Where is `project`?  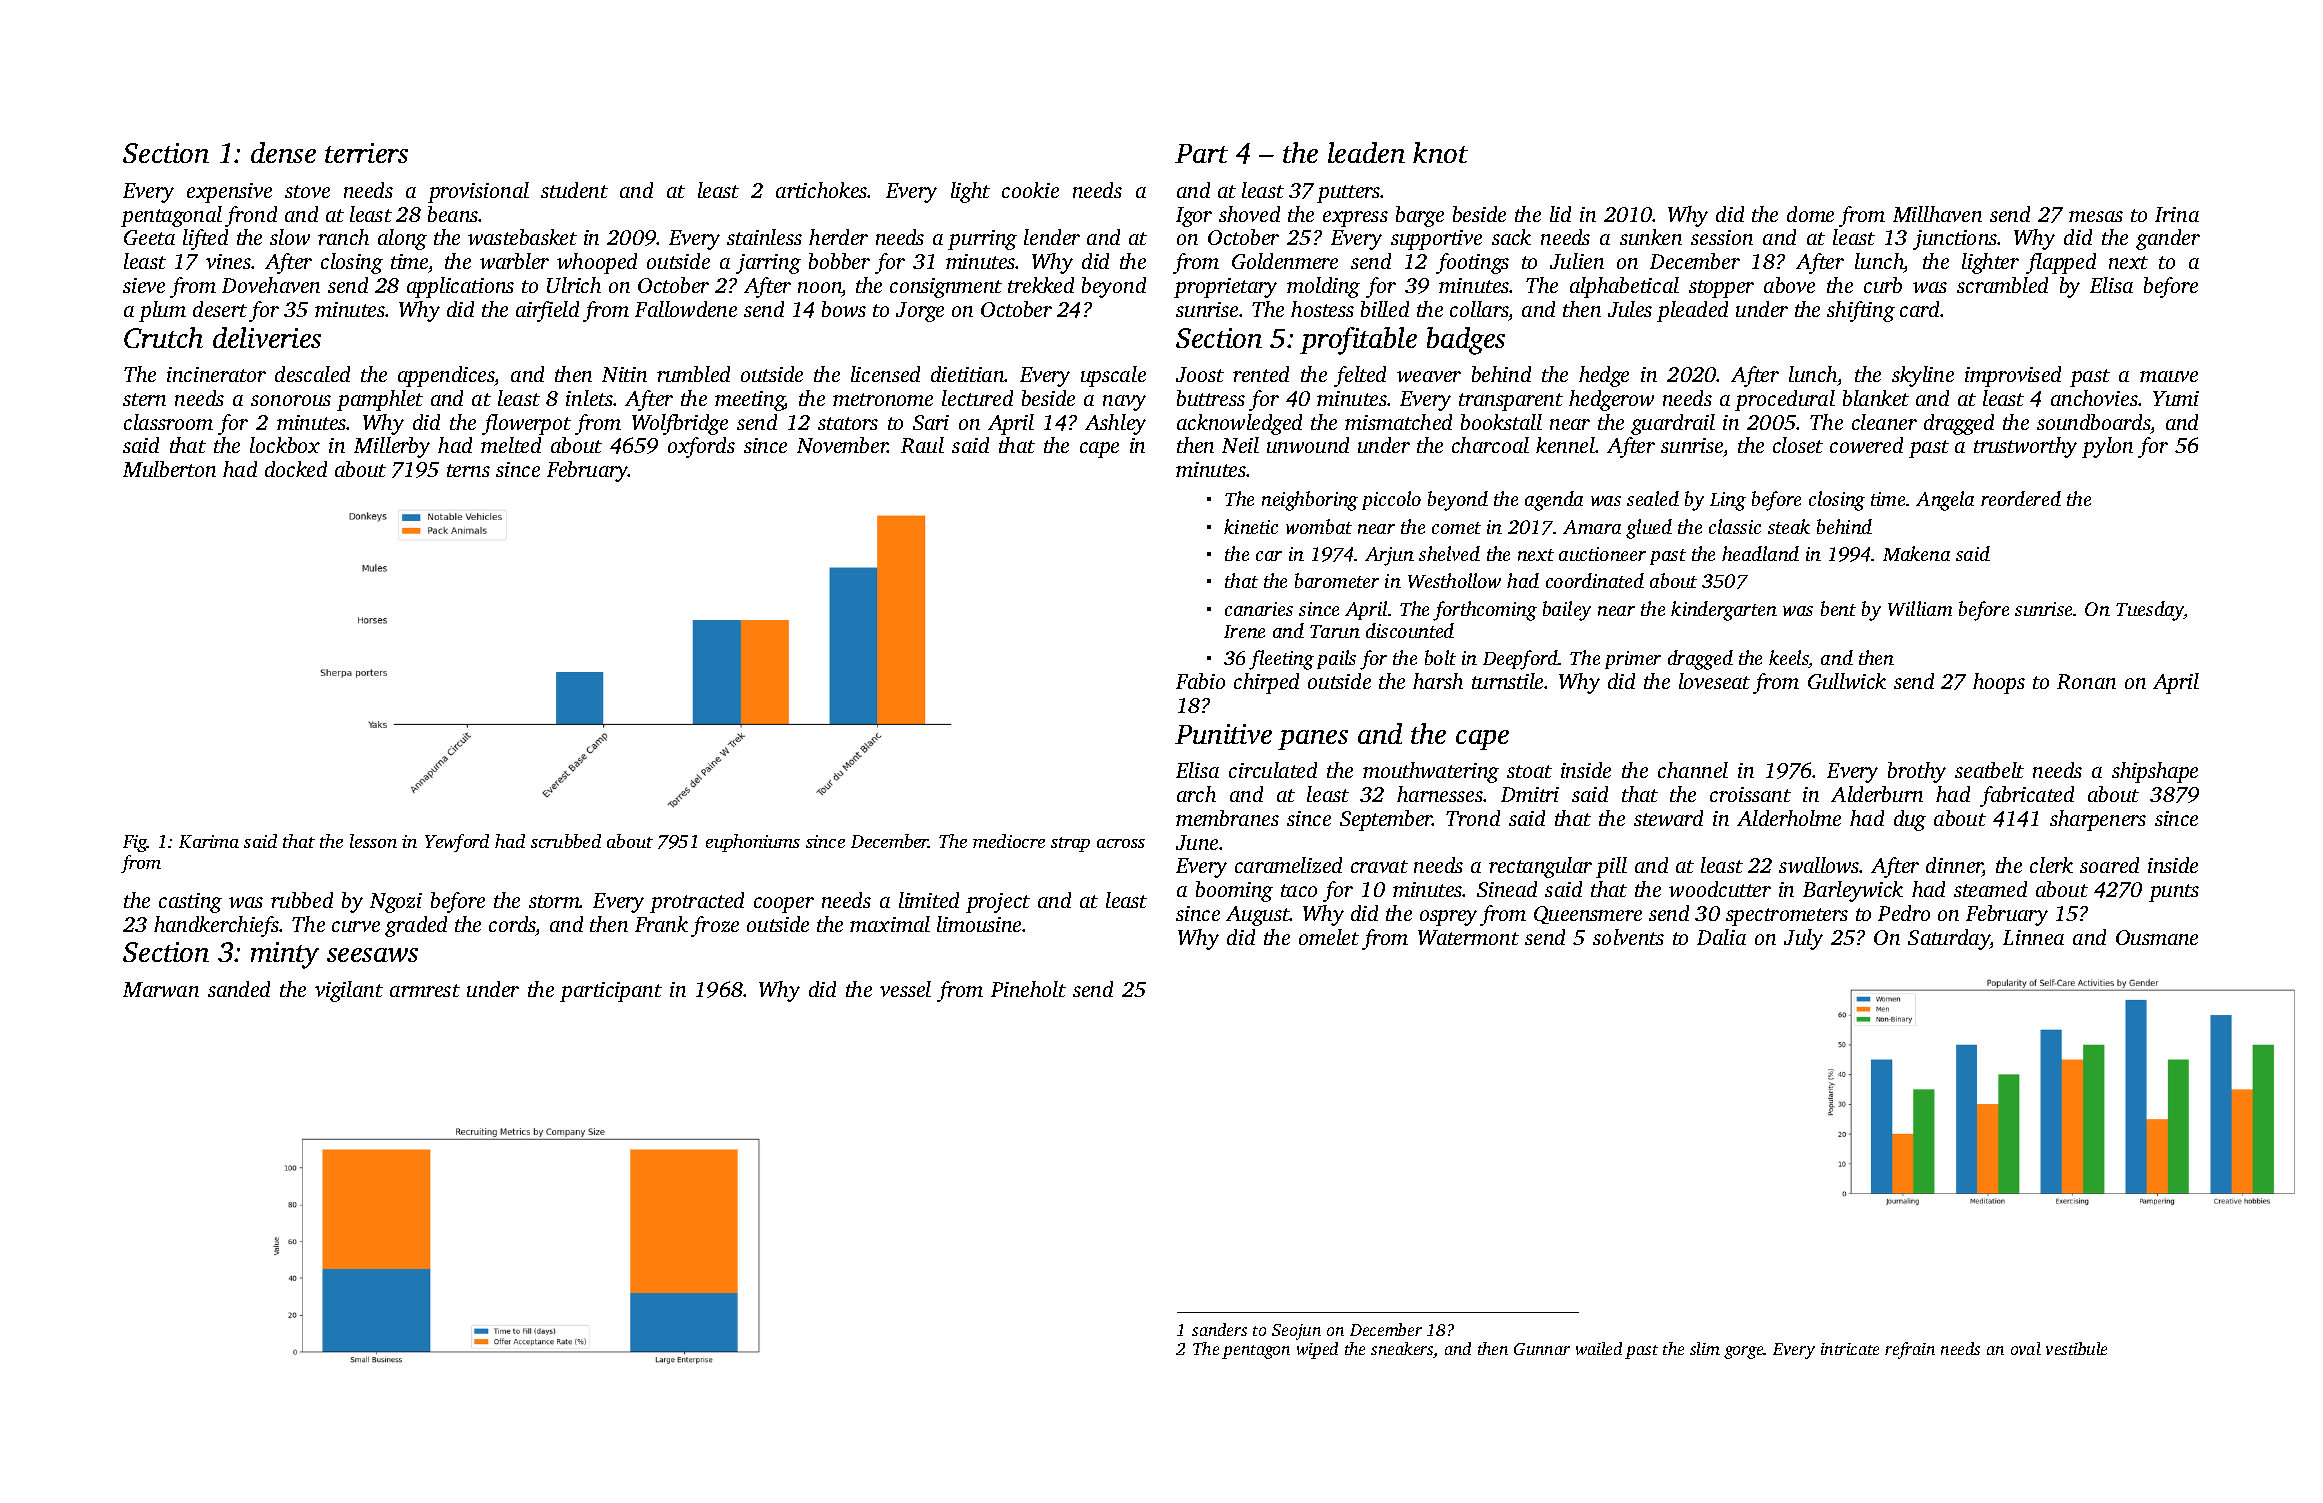 project is located at coordinates (998, 903).
